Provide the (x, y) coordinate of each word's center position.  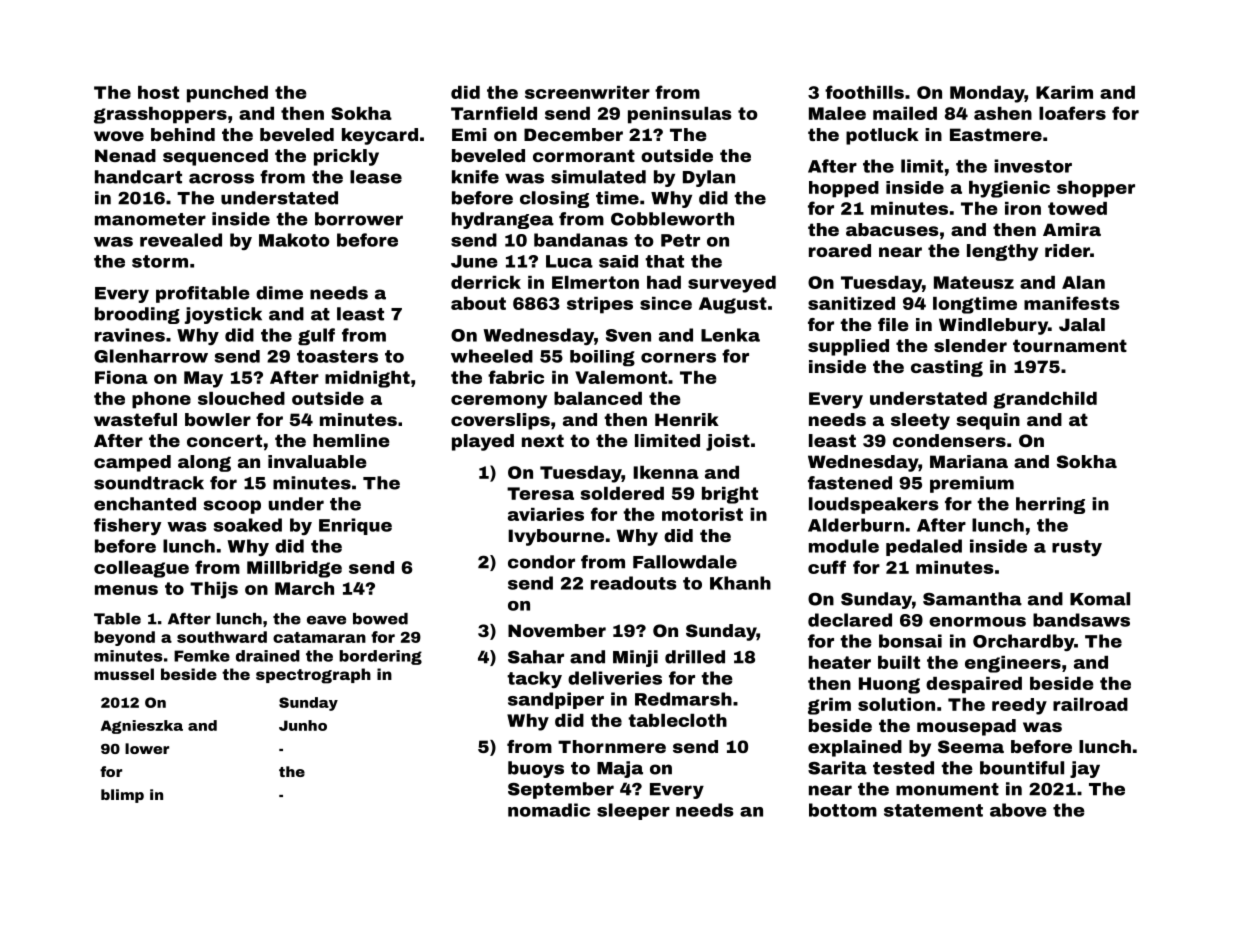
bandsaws (1081, 620)
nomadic (549, 810)
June (474, 261)
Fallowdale (685, 562)
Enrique (355, 526)
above (1018, 810)
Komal (1100, 599)
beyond (124, 638)
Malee (837, 113)
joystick (223, 315)
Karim (1064, 92)
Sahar (536, 657)
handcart (138, 177)
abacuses (892, 229)
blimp (122, 796)
